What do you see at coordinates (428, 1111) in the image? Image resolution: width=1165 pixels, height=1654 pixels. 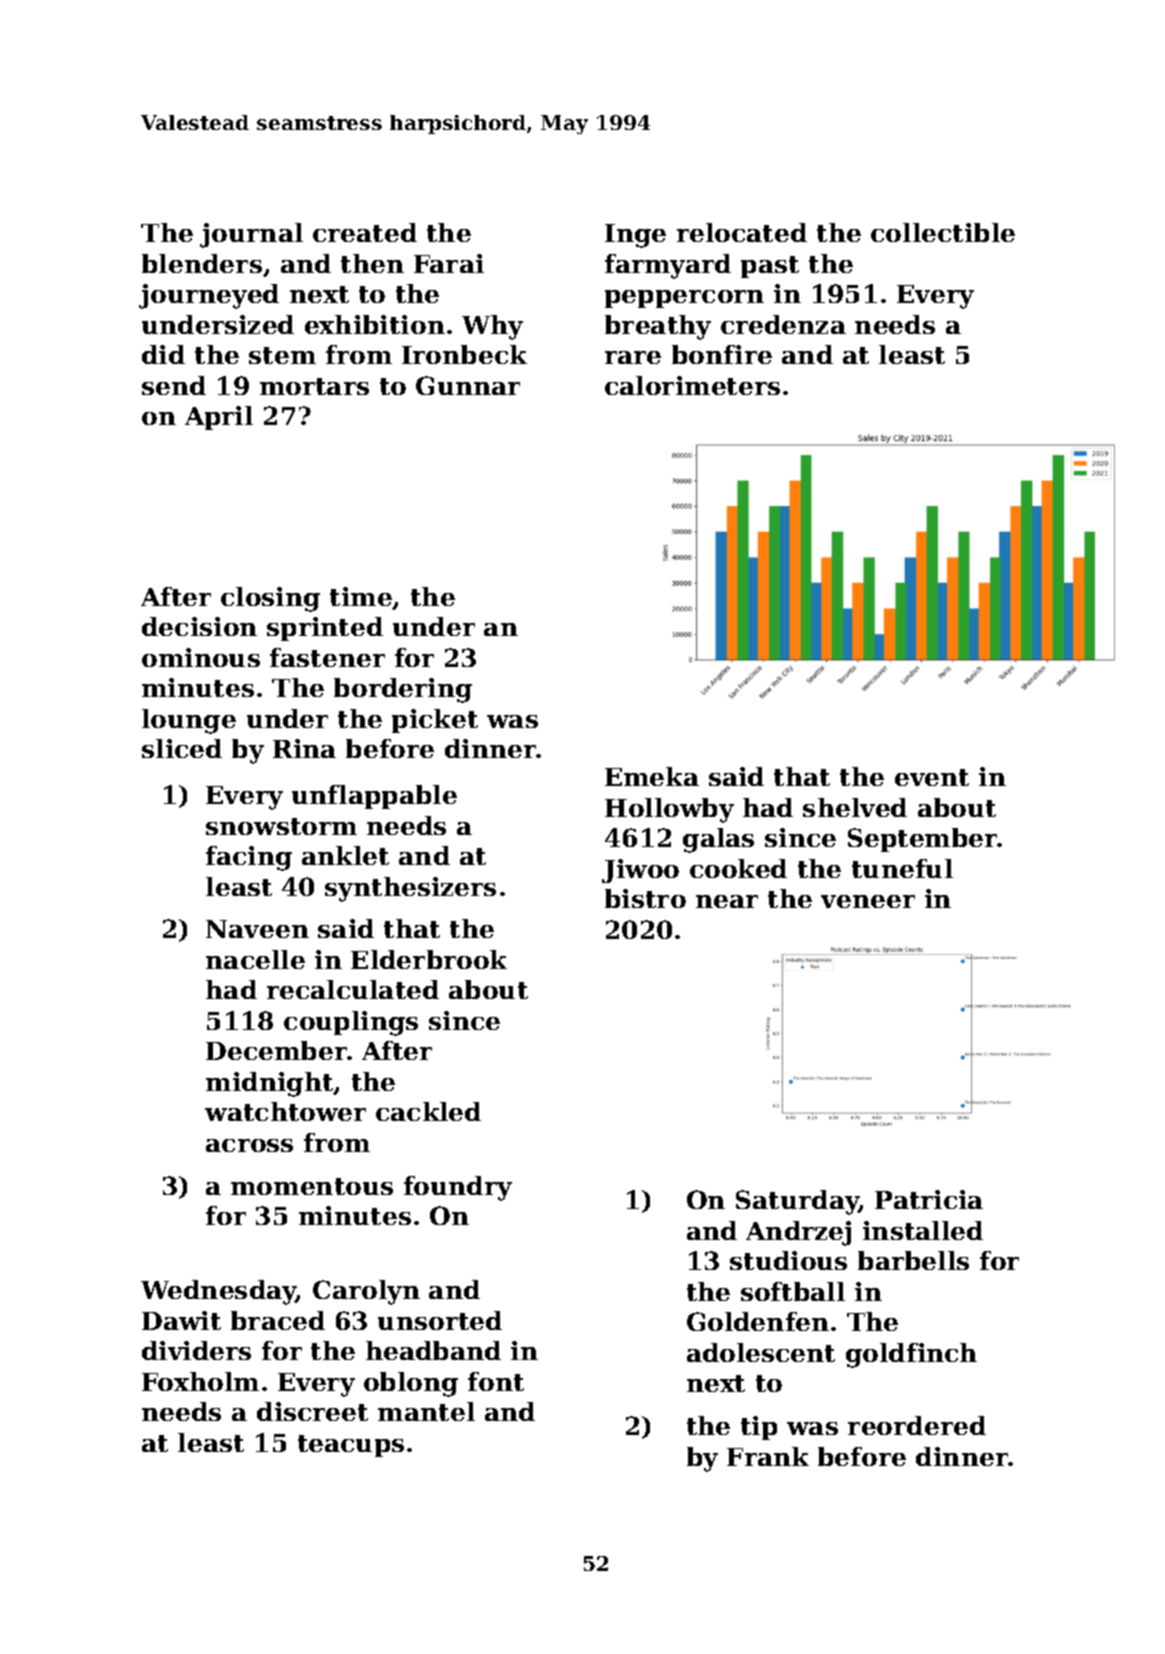 I see `cackled` at bounding box center [428, 1111].
